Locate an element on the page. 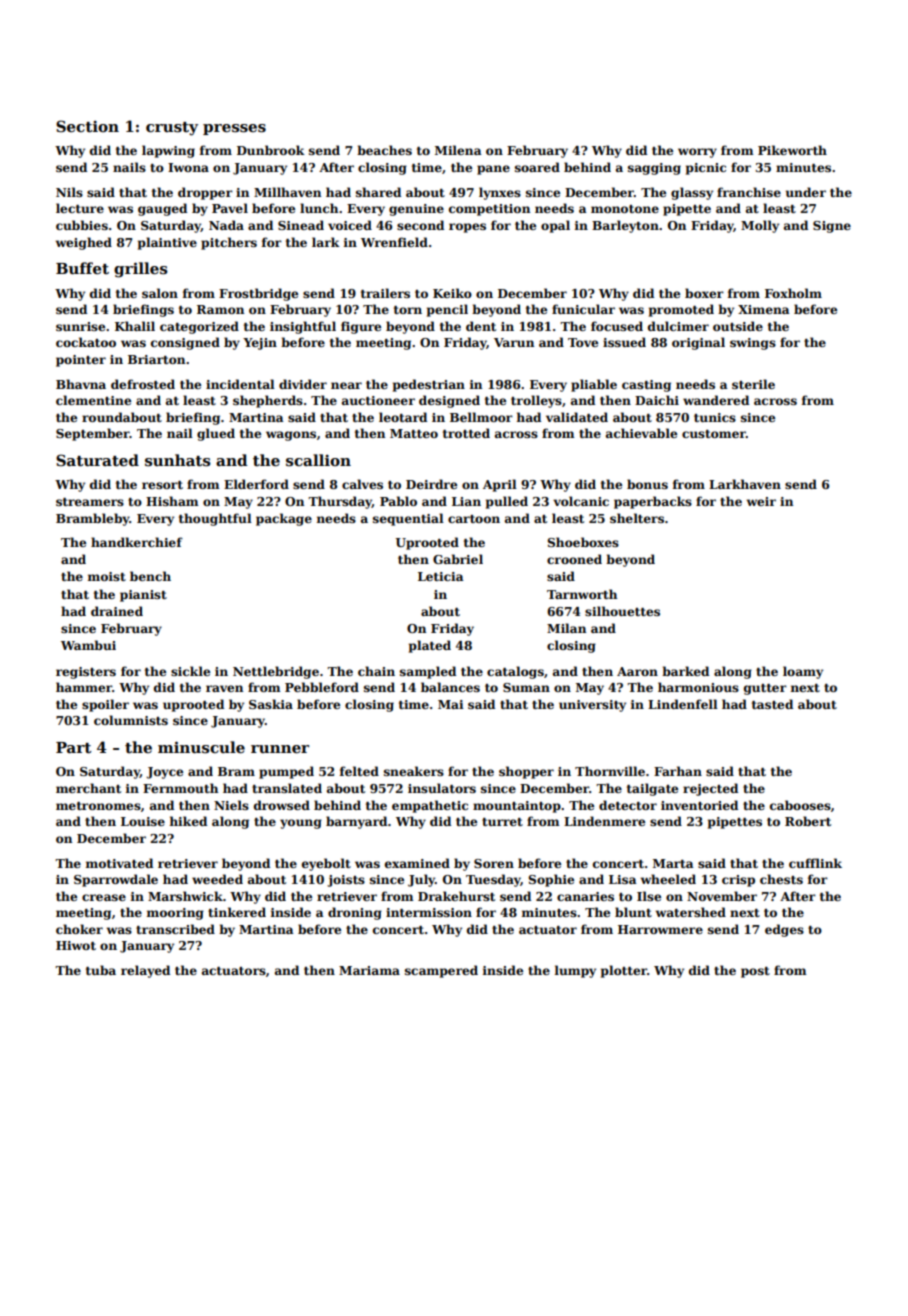  streamers is located at coordinates (90, 502).
